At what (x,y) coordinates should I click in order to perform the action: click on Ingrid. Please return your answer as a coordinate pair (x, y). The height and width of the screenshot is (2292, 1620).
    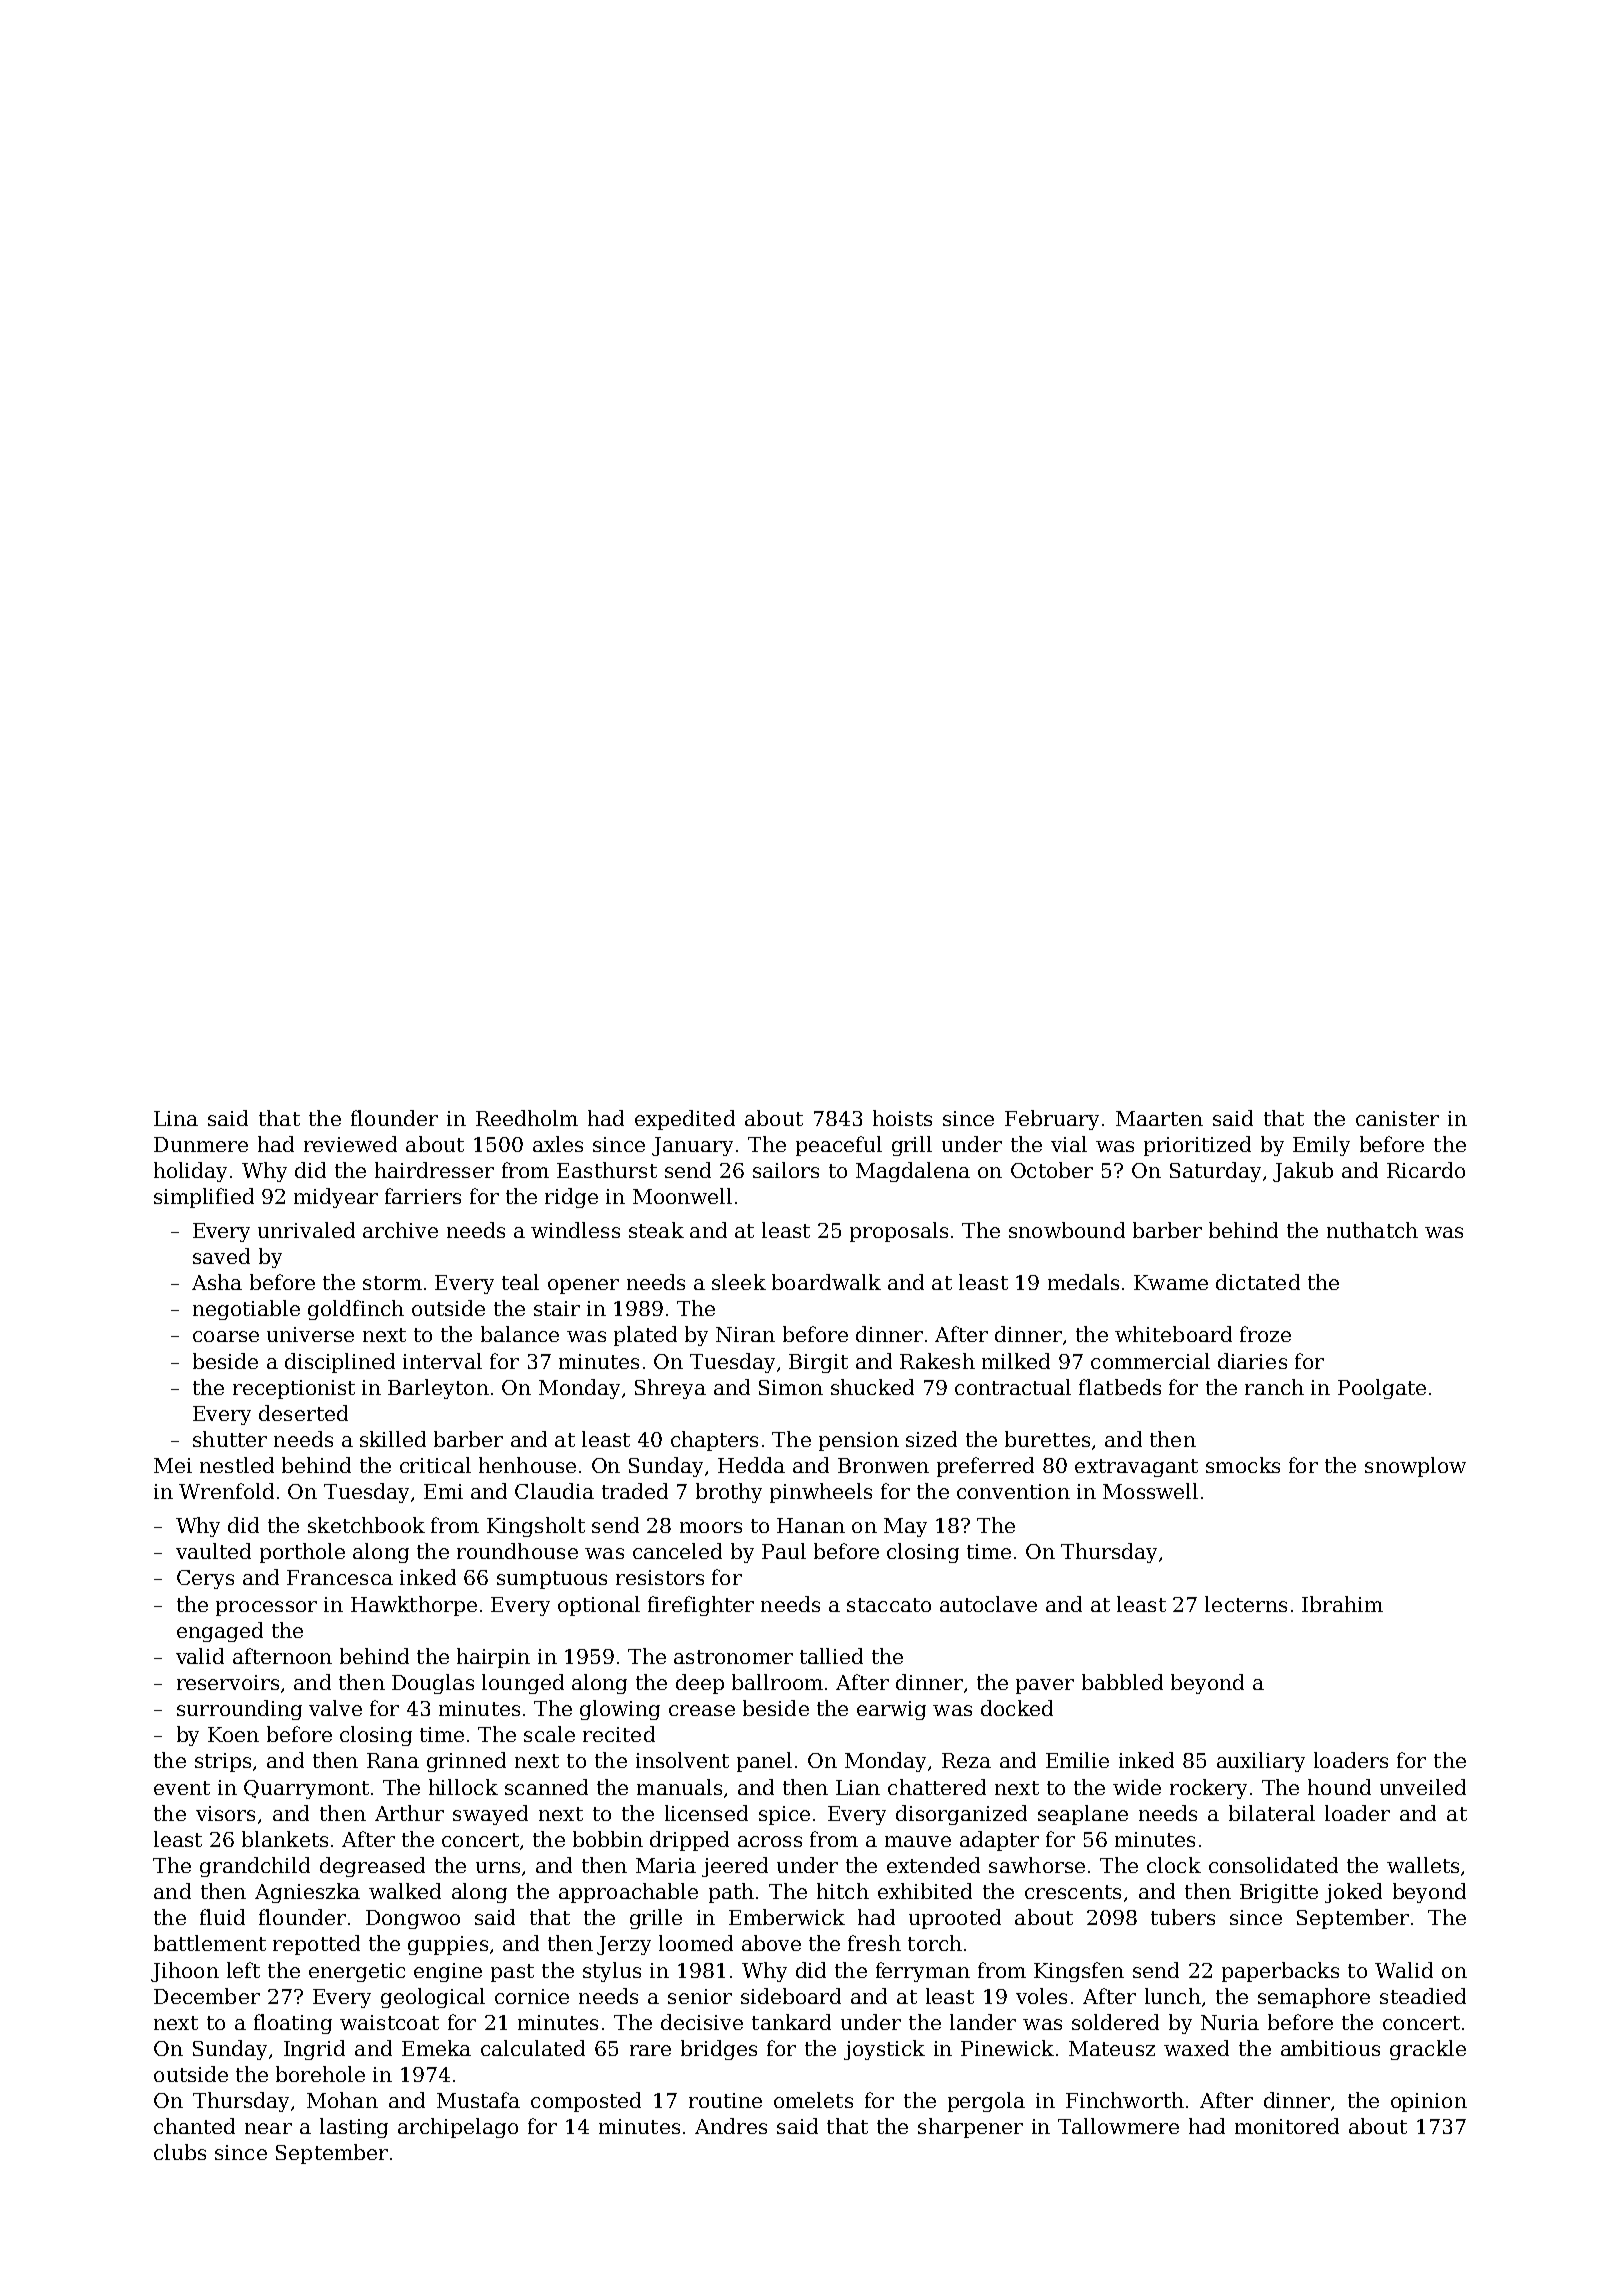
    Looking at the image, I should click on (314, 2050).
